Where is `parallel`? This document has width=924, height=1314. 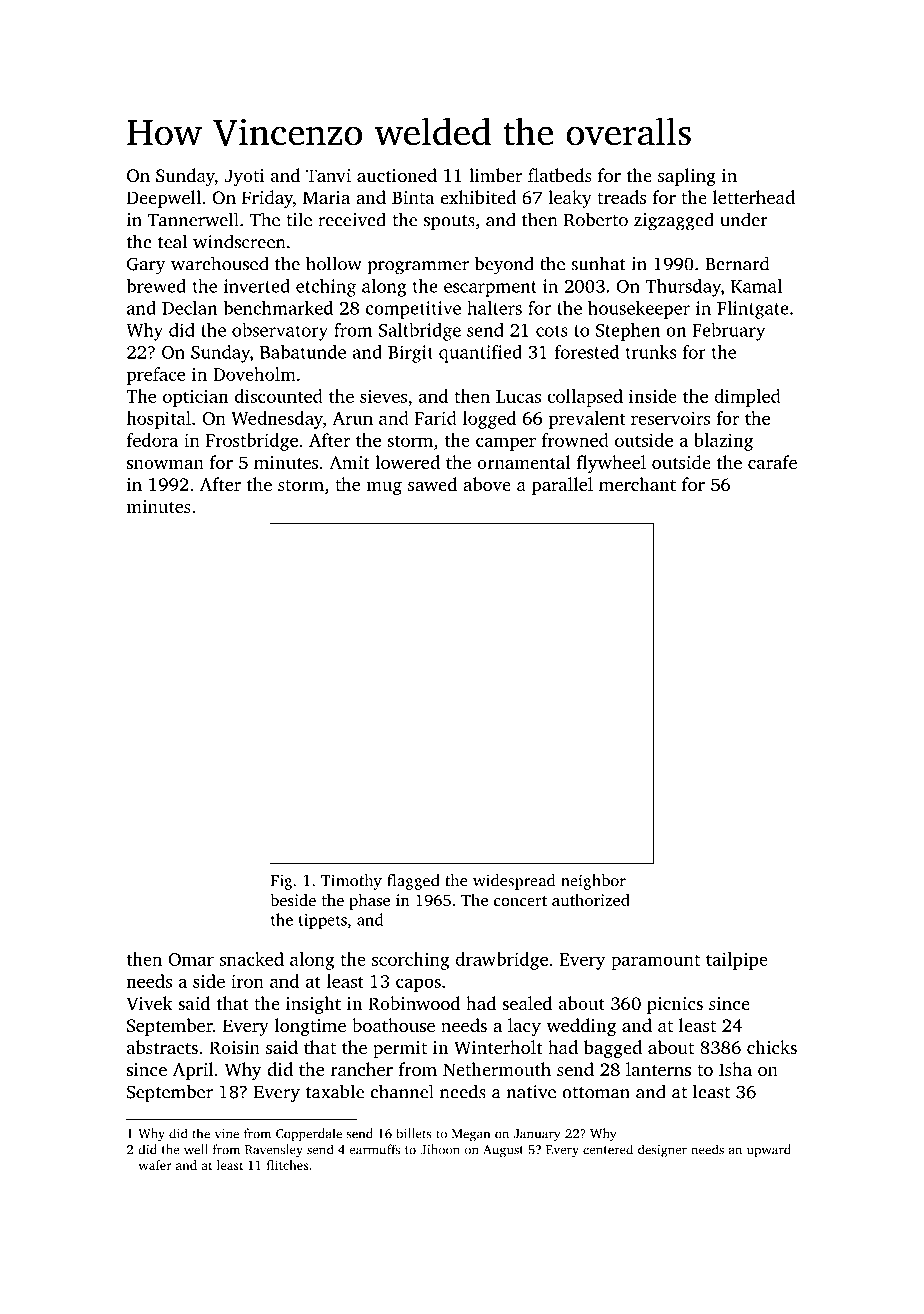
parallel is located at coordinates (562, 486).
